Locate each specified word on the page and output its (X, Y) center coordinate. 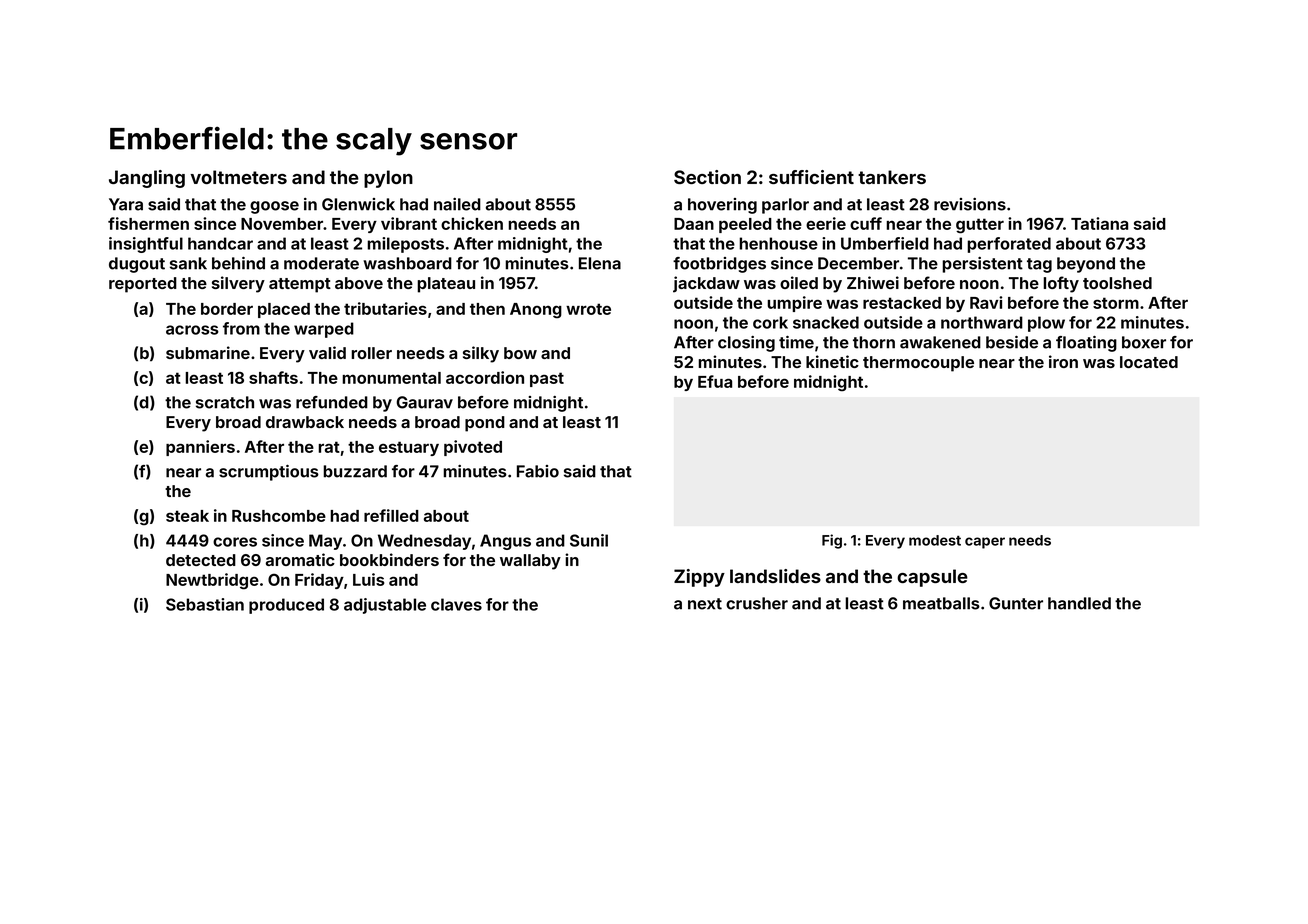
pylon (388, 179)
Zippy (699, 578)
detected (201, 560)
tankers (892, 177)
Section (707, 177)
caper (985, 543)
